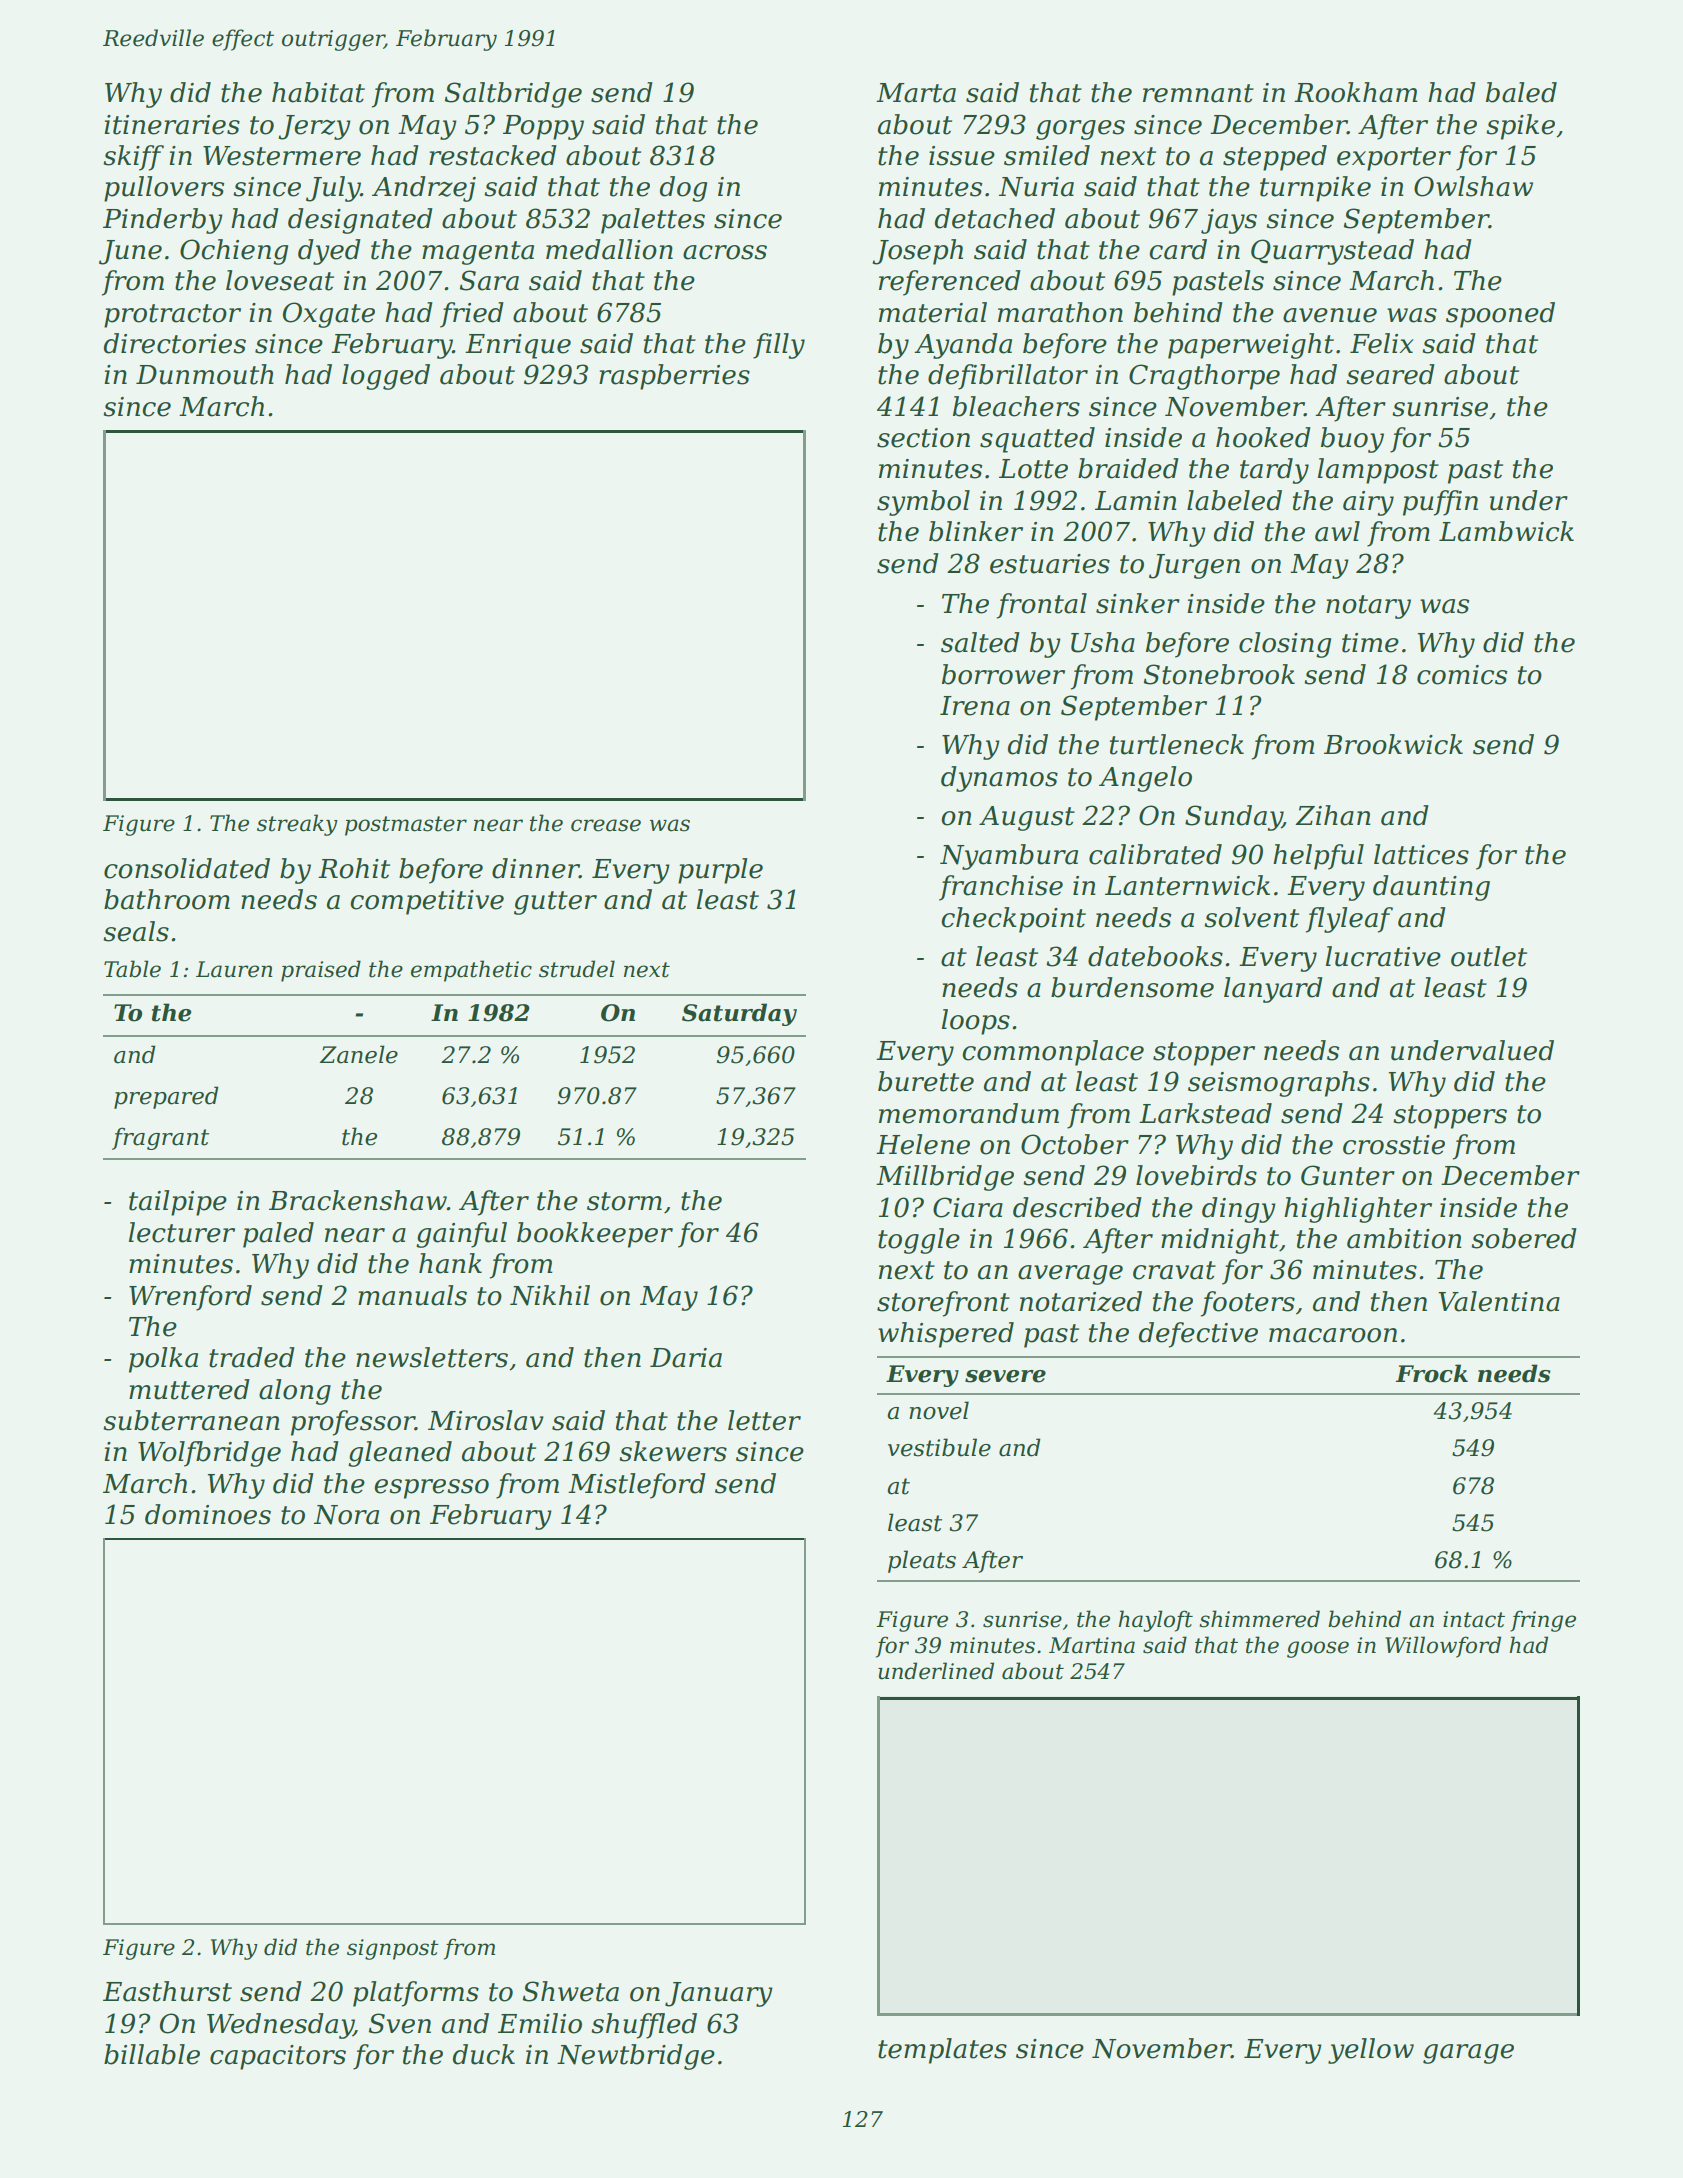 This document has height=2178, width=1683. Describe the element at coordinates (318, 92) in the document. I see `habitat` at that location.
